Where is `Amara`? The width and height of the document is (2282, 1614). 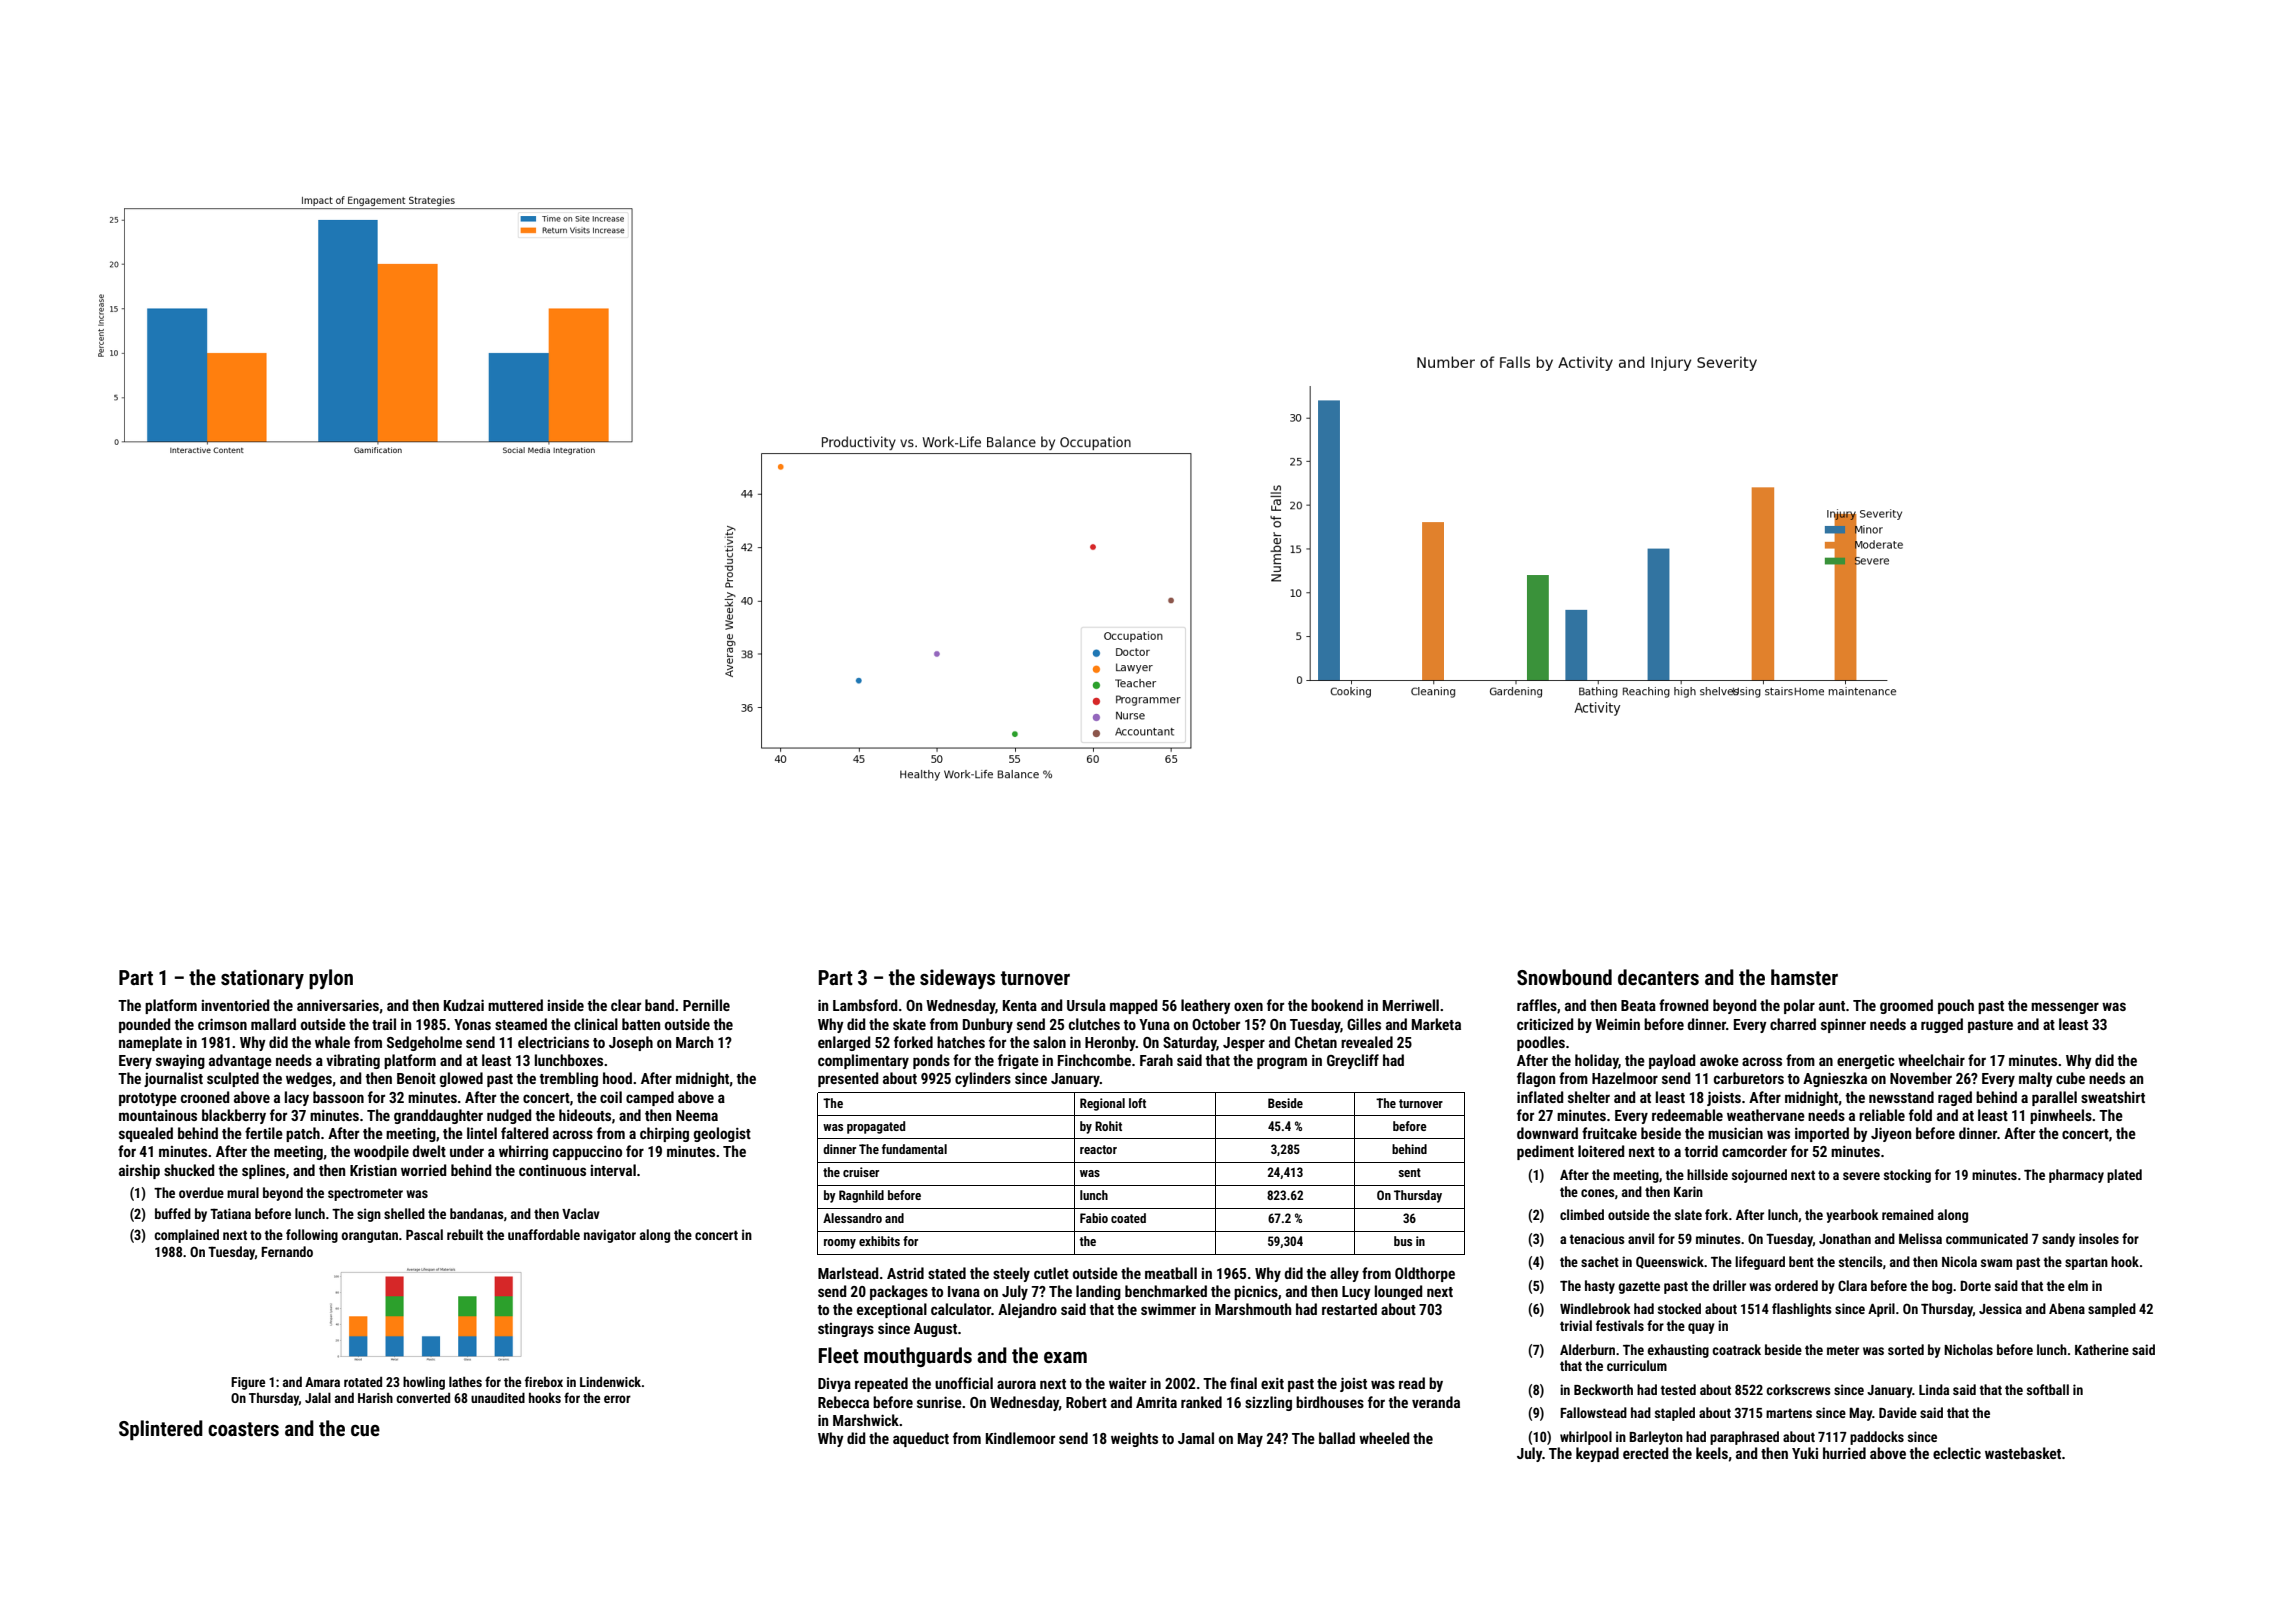
Amara is located at coordinates (322, 1382).
